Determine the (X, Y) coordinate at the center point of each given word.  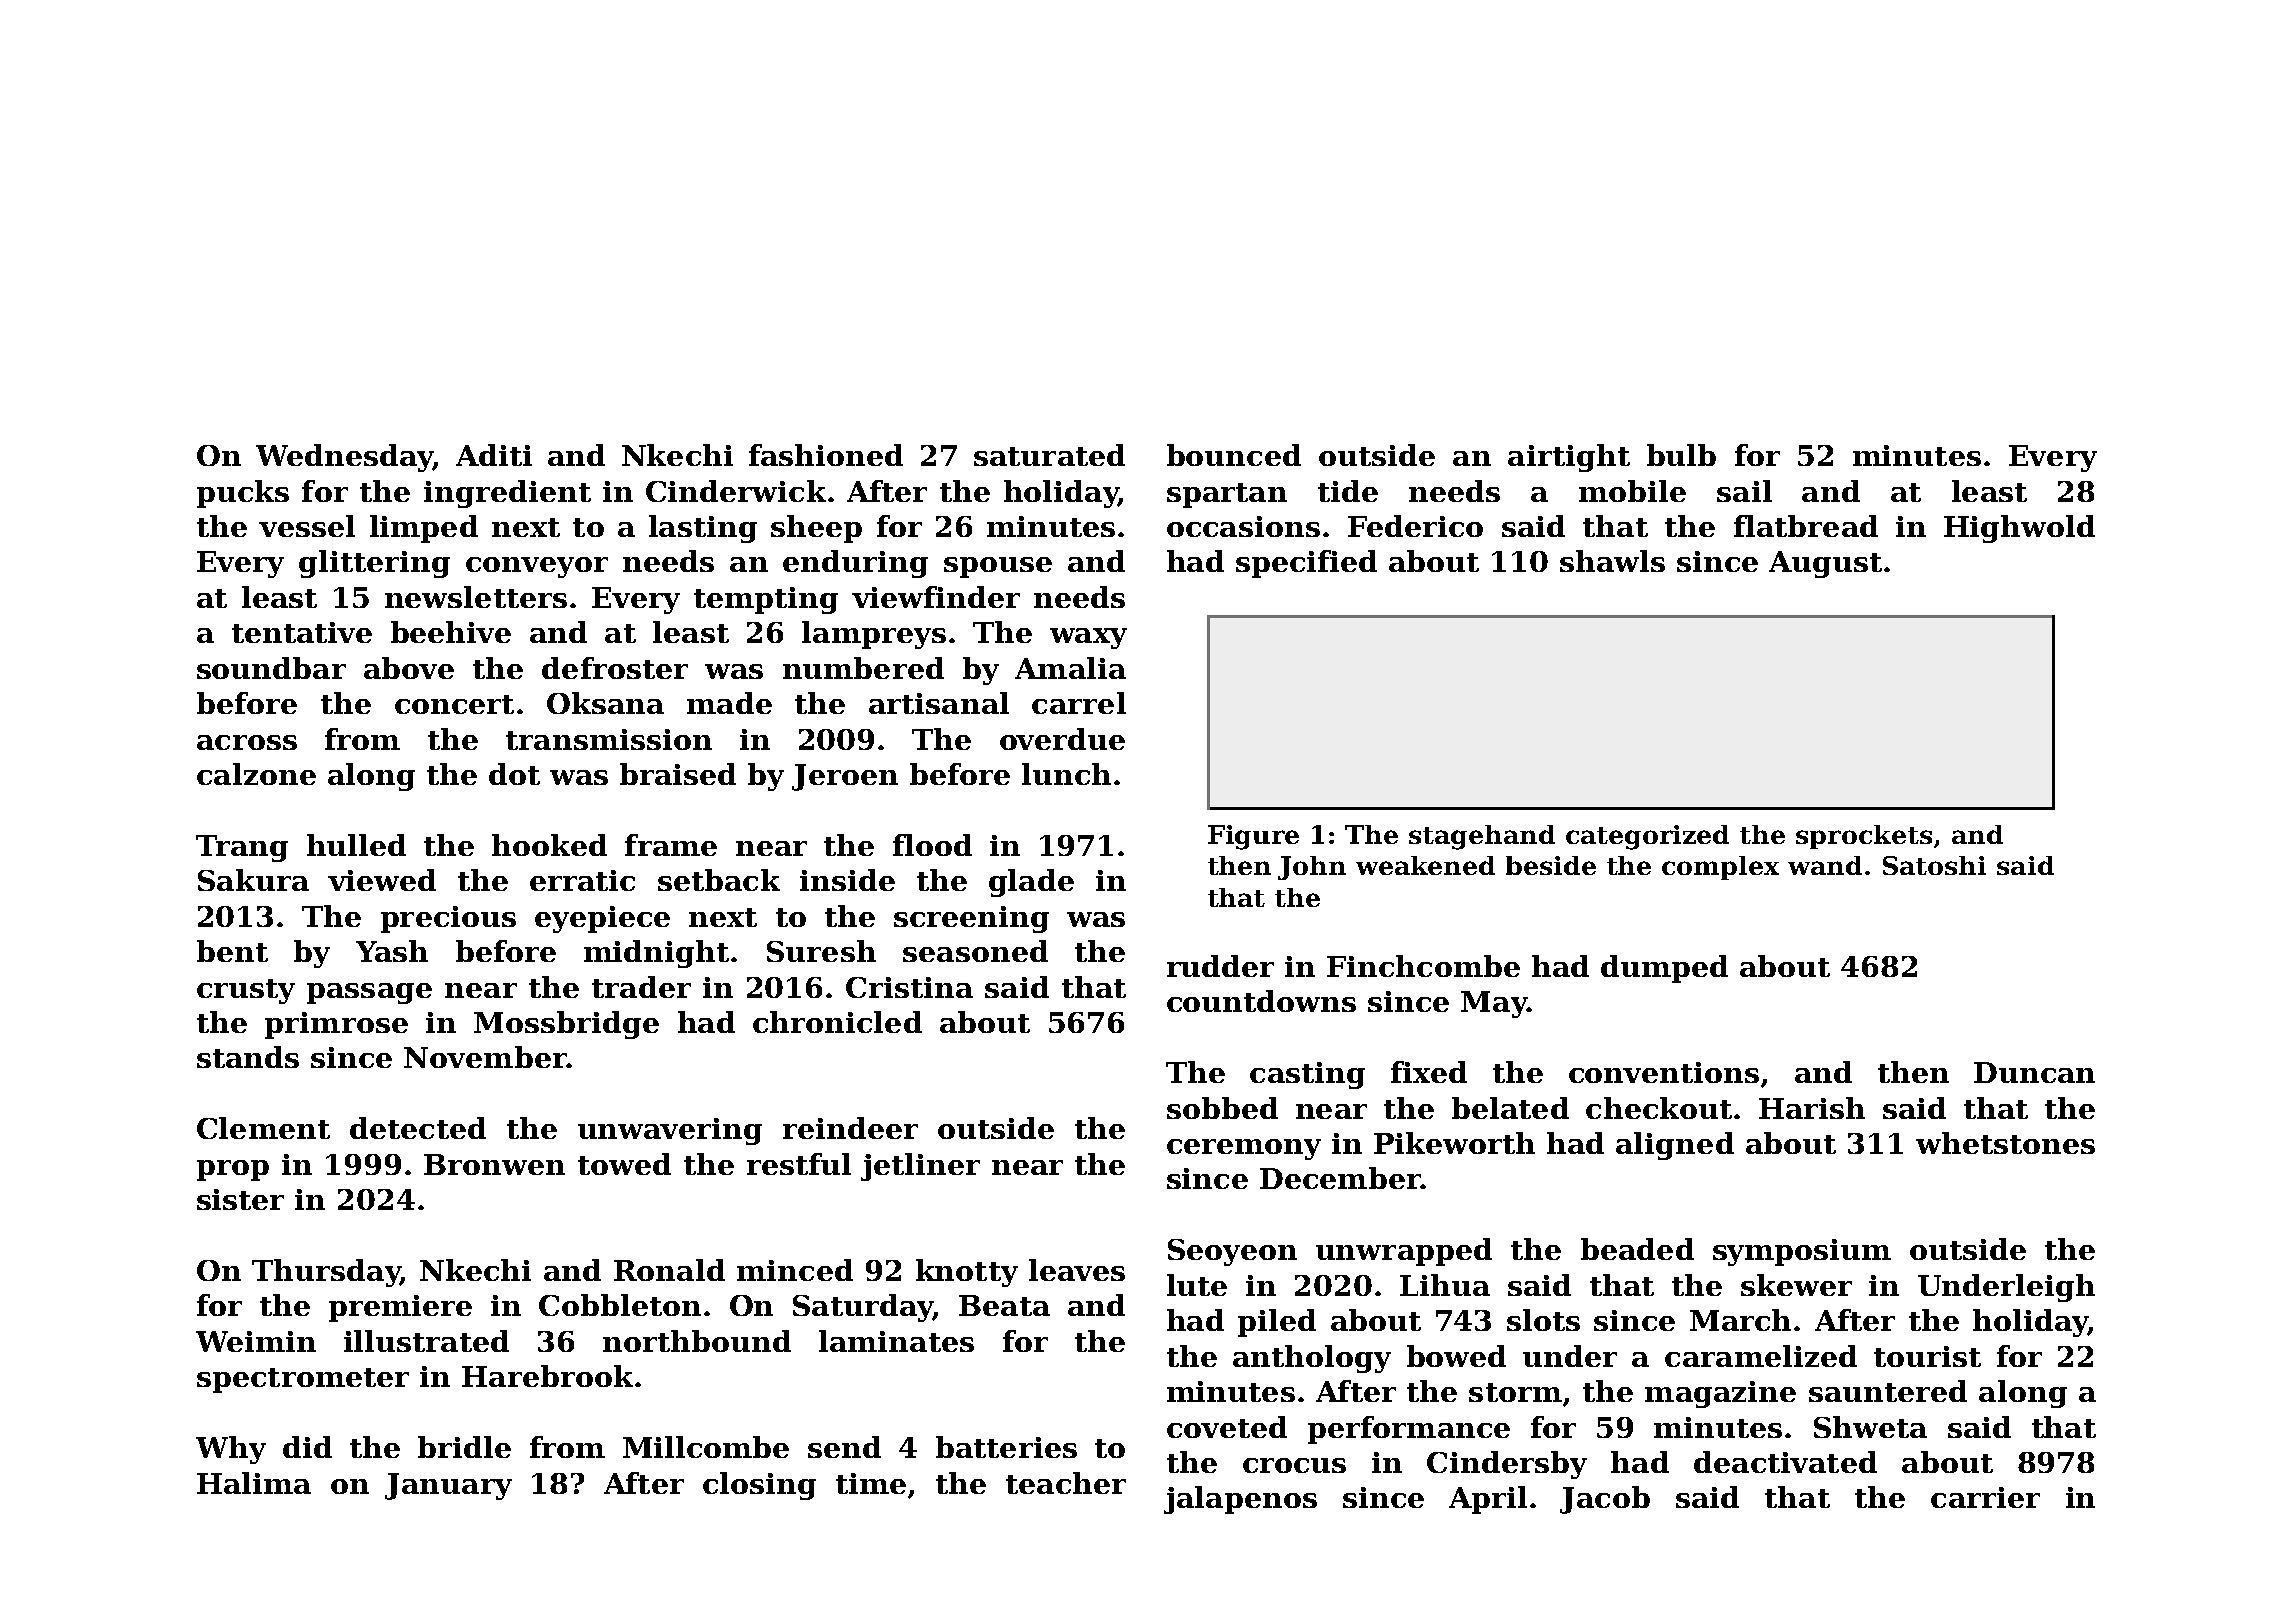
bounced (1234, 455)
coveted (1227, 1427)
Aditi (494, 455)
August (1825, 564)
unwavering (670, 1131)
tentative (302, 632)
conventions (1664, 1072)
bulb (1681, 455)
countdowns (1261, 1001)
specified (1306, 564)
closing (759, 1486)
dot (514, 774)
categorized (1647, 837)
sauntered (1888, 1391)
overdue (1062, 739)
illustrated (426, 1341)
